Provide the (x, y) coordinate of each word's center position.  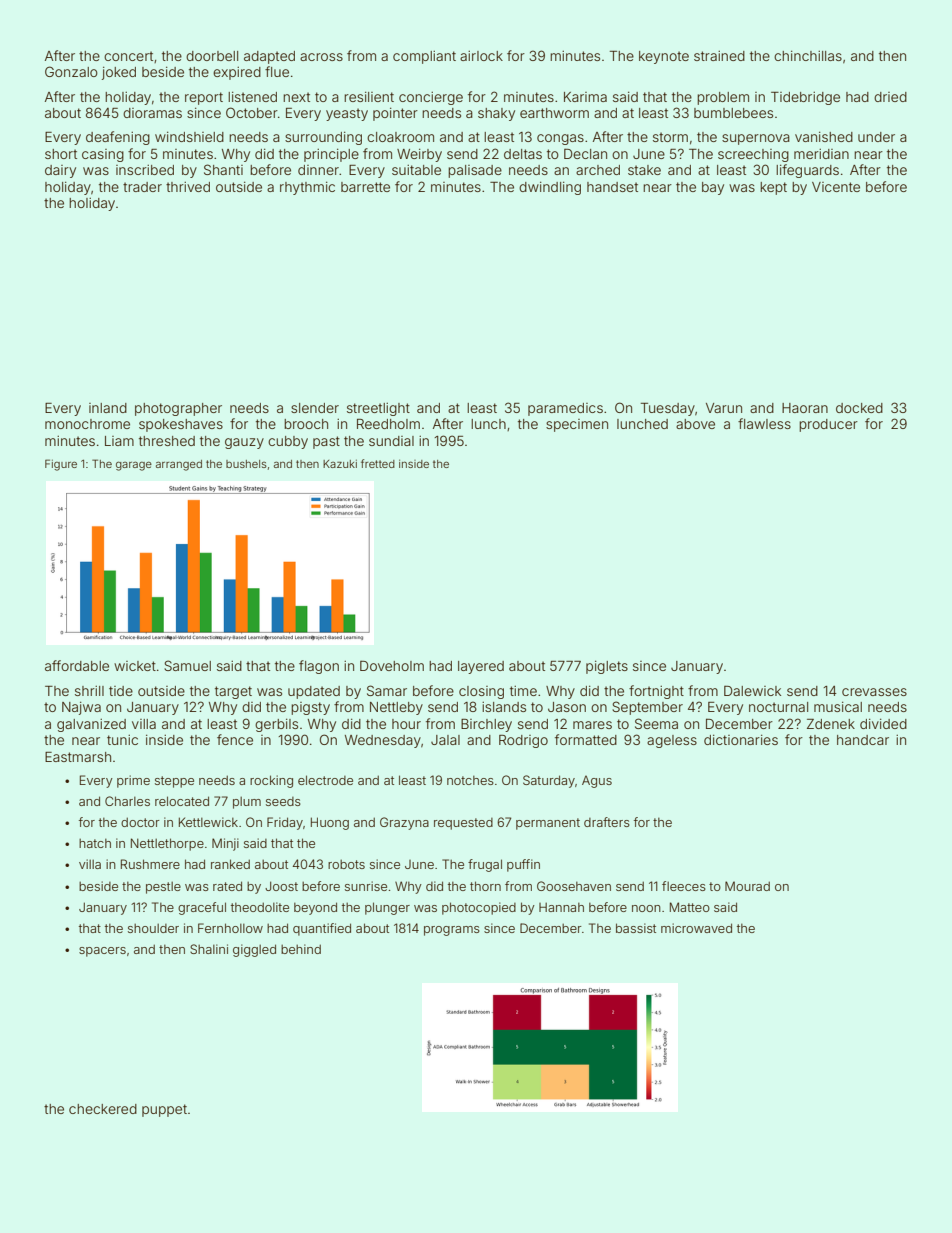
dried (890, 97)
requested (463, 824)
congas (560, 139)
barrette (365, 187)
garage (134, 466)
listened (252, 97)
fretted (378, 463)
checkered (103, 1109)
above (695, 424)
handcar (863, 740)
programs (452, 931)
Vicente (836, 187)
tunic (122, 740)
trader (142, 187)
